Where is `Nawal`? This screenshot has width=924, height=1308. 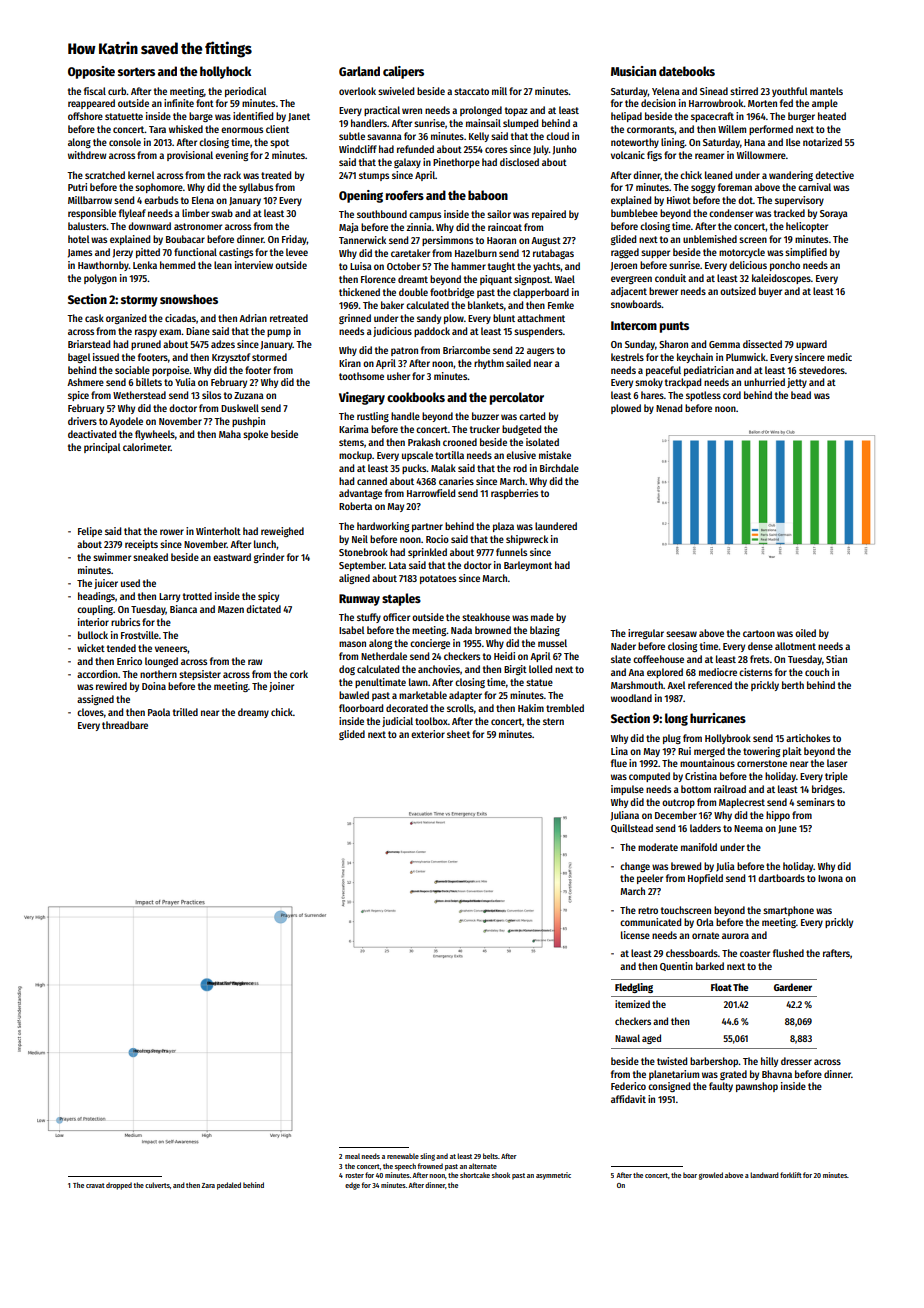 Nawal is located at coordinates (627, 1038).
